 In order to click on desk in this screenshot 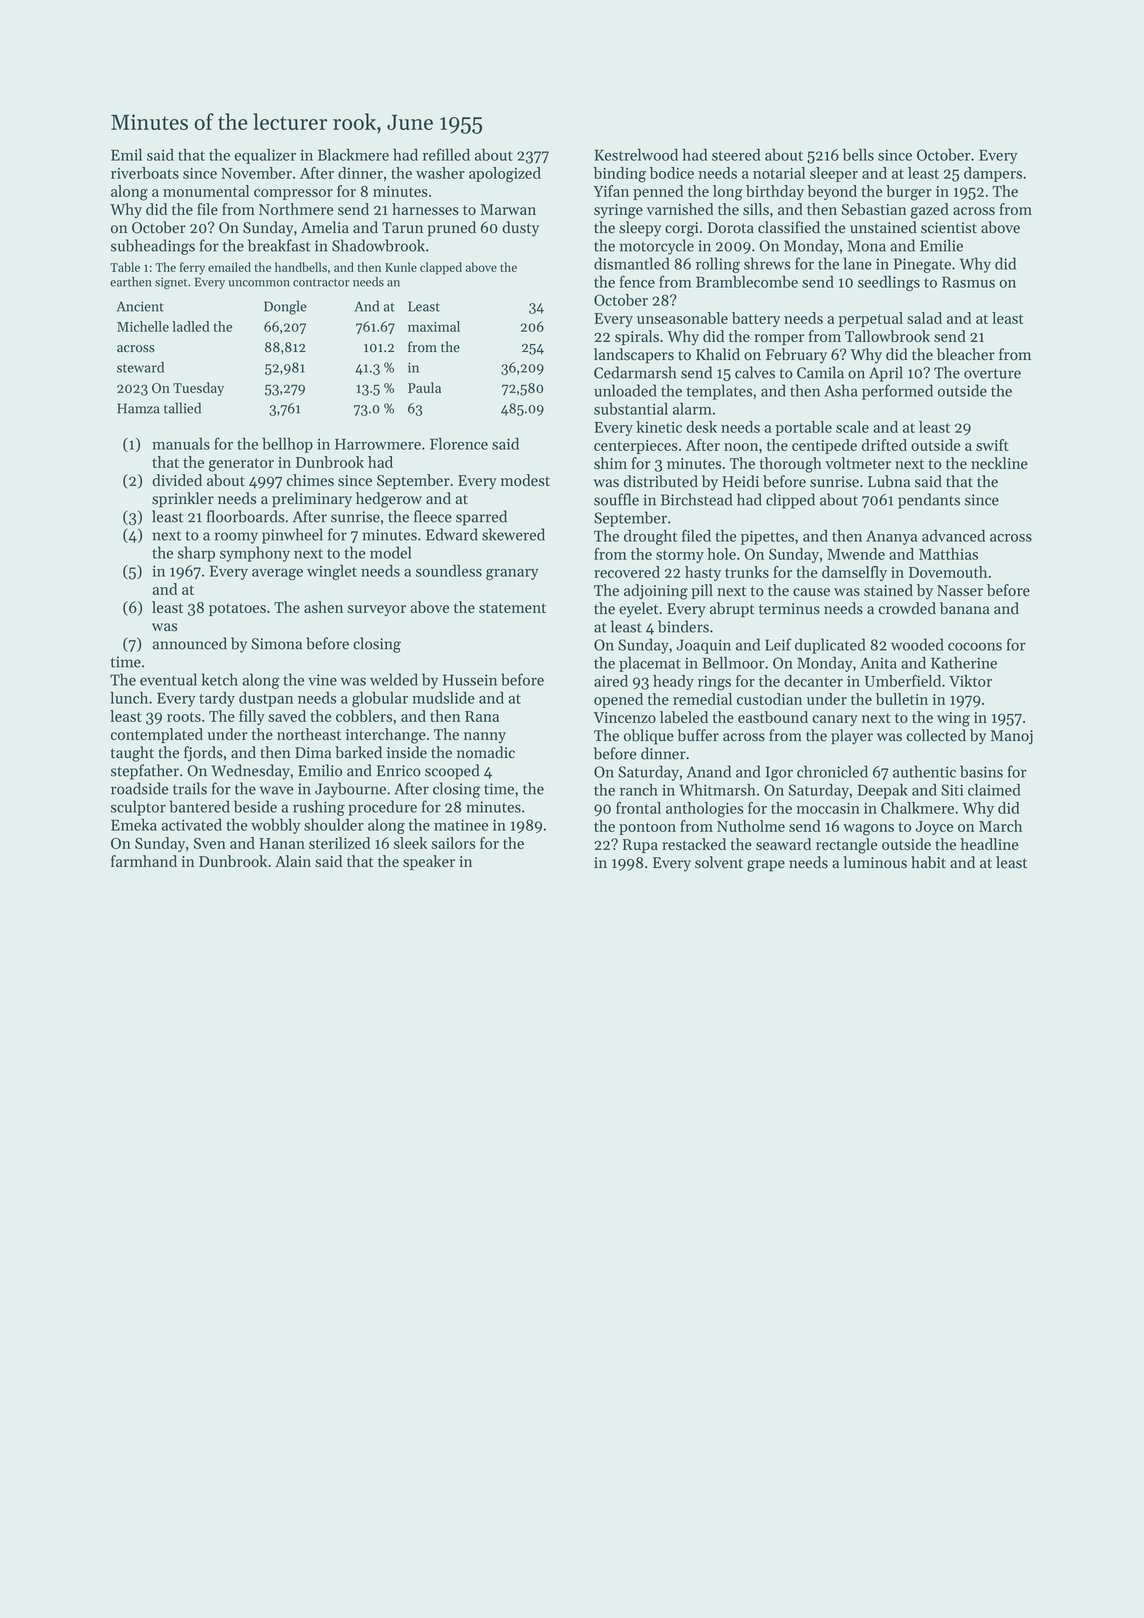, I will do `click(701, 427)`.
